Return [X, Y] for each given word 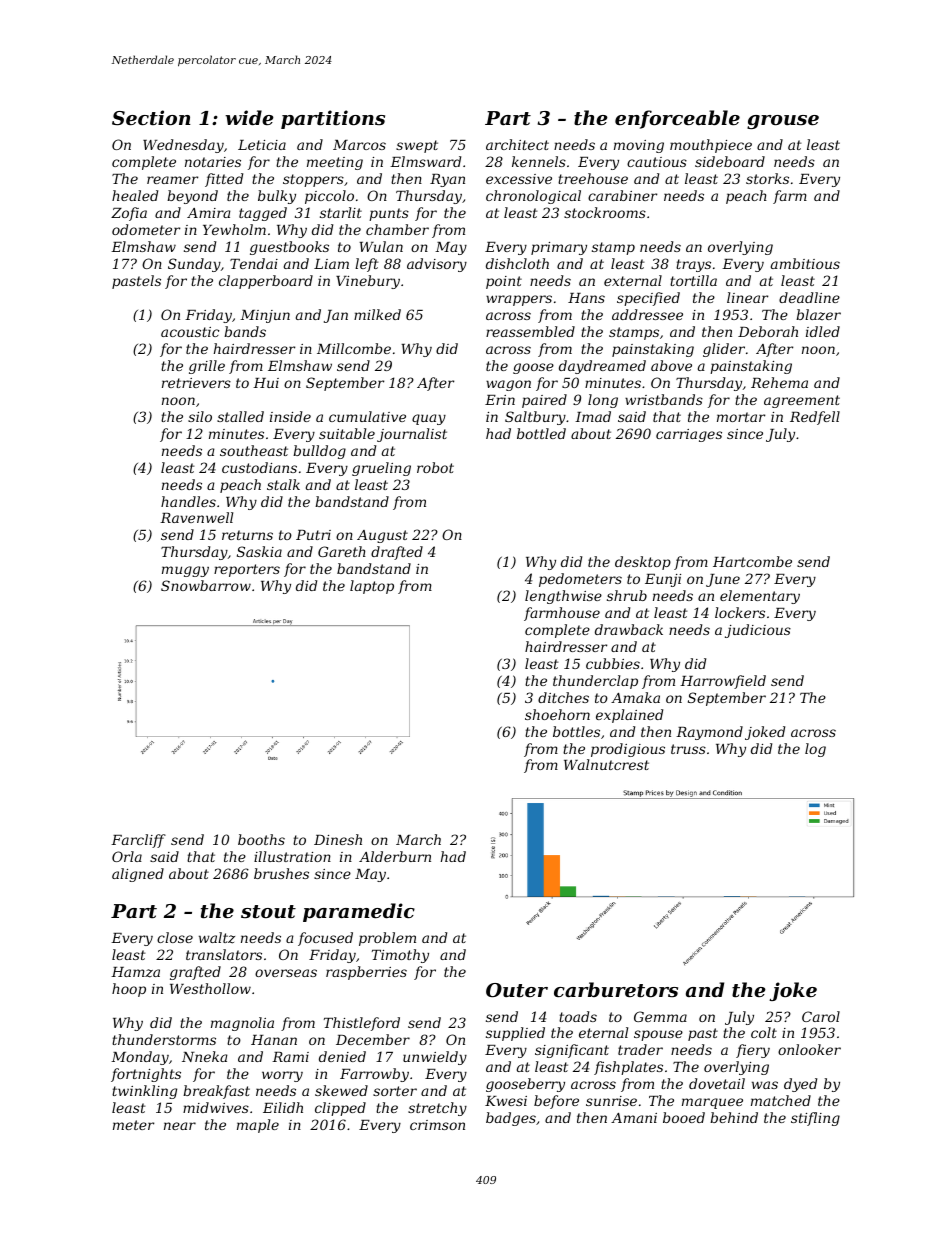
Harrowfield [723, 682]
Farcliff [138, 841]
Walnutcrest [606, 764]
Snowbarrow [206, 585]
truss [688, 749]
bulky [277, 197]
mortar [741, 417]
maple [258, 1126]
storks [767, 178]
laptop [372, 587]
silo [200, 416]
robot [435, 467]
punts [389, 214]
